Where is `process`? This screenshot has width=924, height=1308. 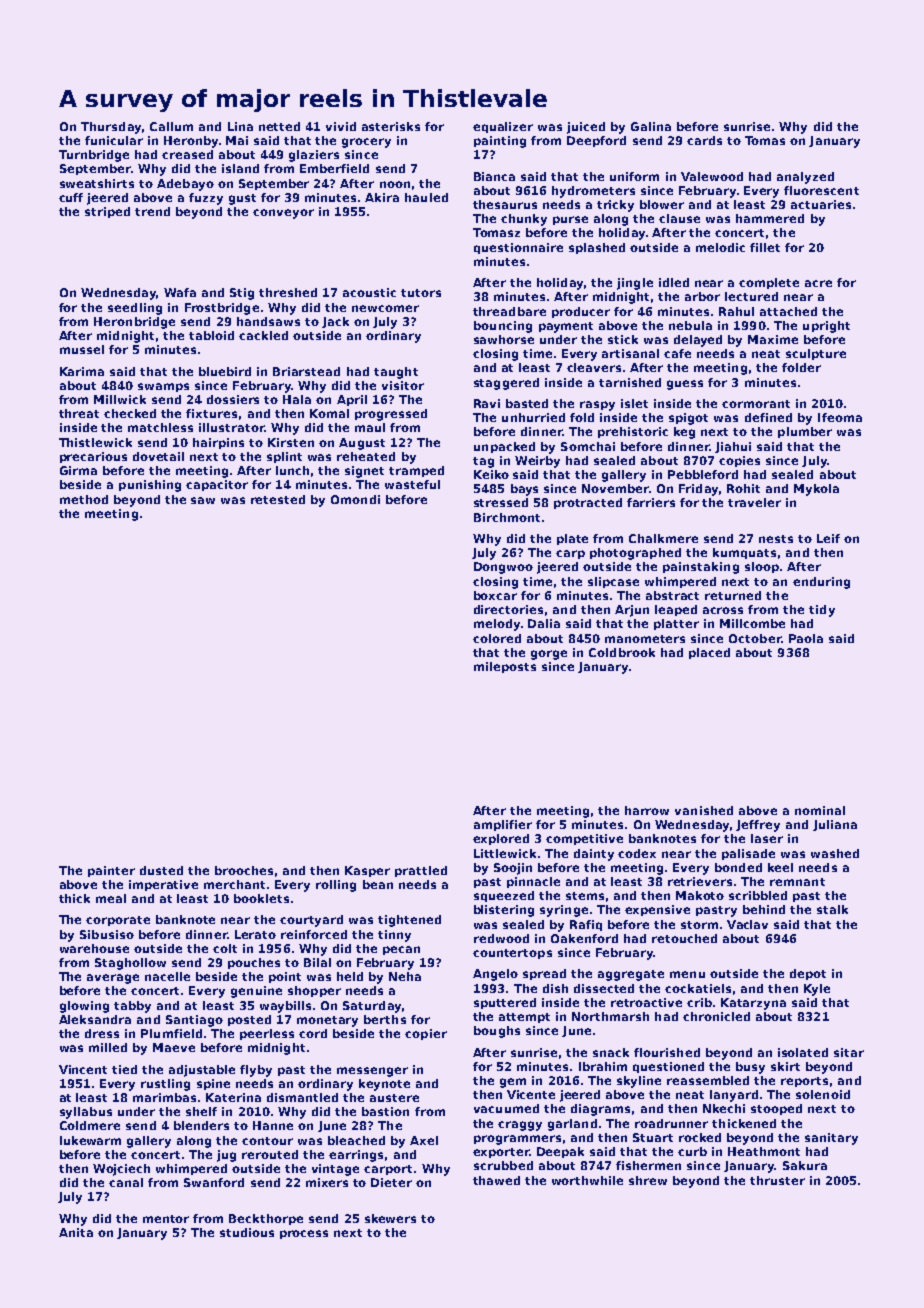
process is located at coordinates (304, 1234).
